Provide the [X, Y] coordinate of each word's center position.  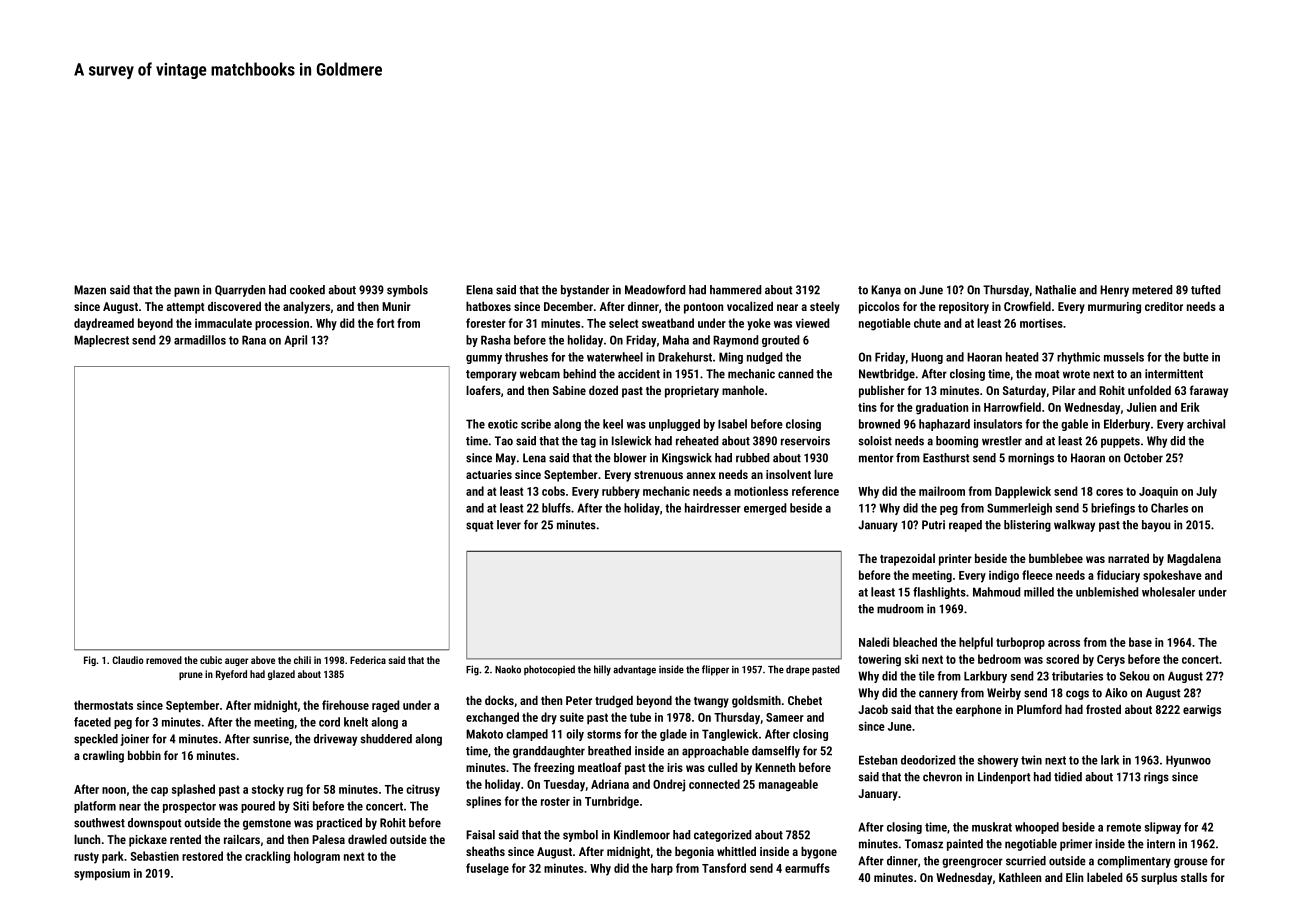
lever [509, 525]
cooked [307, 290]
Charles [1169, 508]
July [1206, 492]
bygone [819, 852]
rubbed [752, 458]
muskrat [992, 827]
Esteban [878, 760]
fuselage [487, 869]
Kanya [886, 291]
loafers [483, 390]
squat [480, 526]
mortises [1041, 323]
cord [329, 722]
